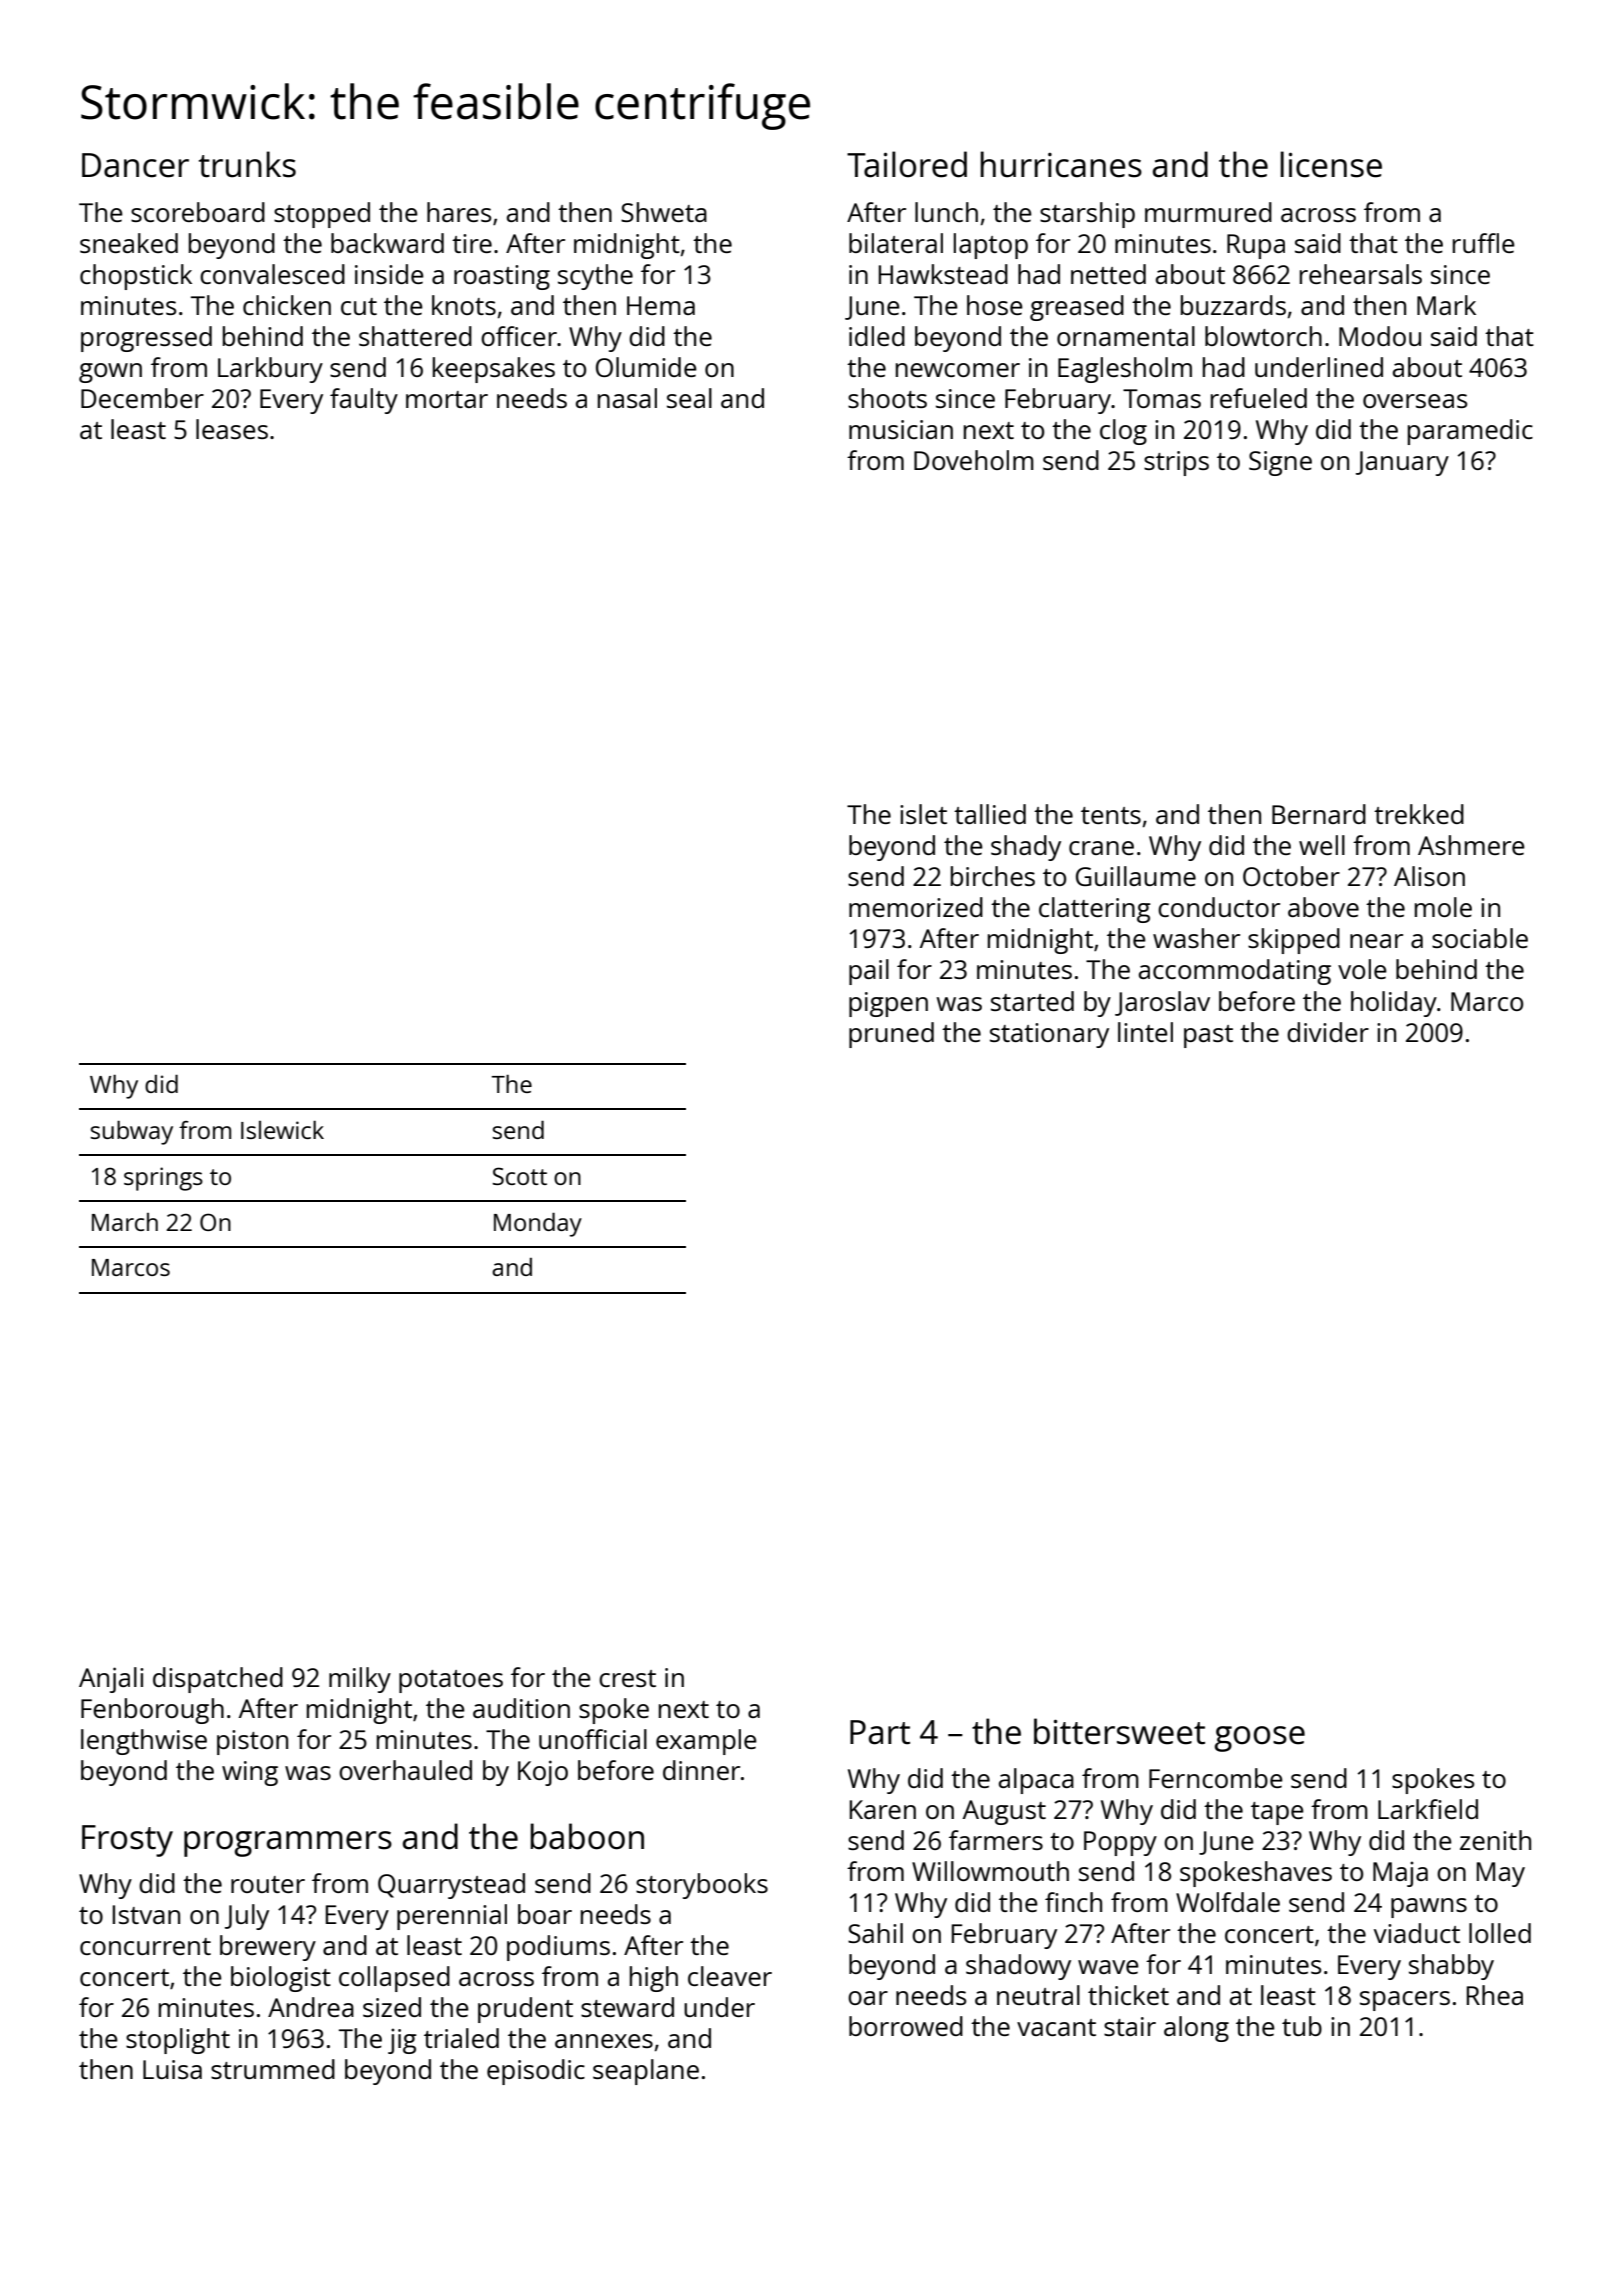 This screenshot has width=1620, height=2292. I want to click on Frosty, so click(127, 1841).
